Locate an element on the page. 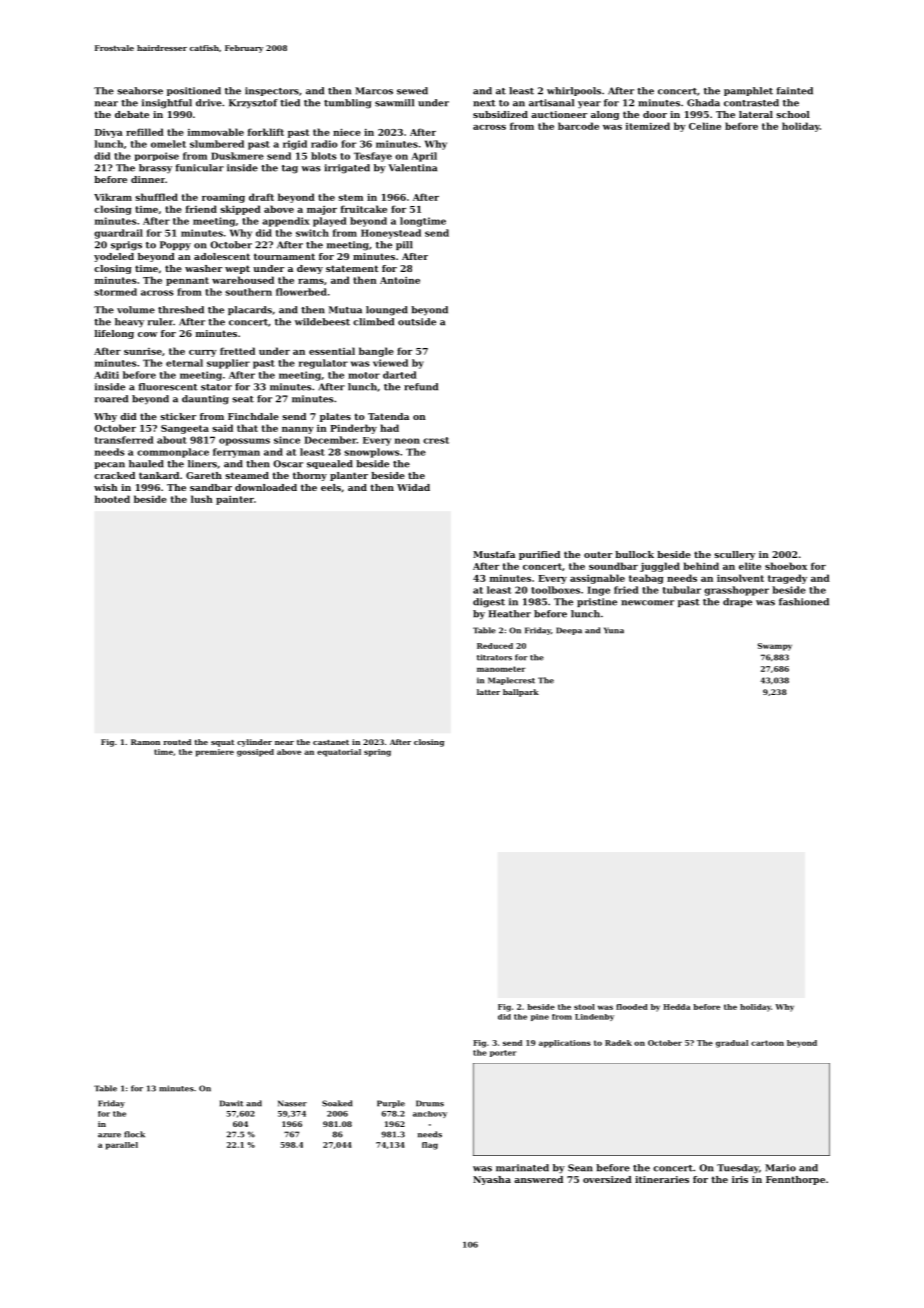  seahorse is located at coordinates (140, 91).
